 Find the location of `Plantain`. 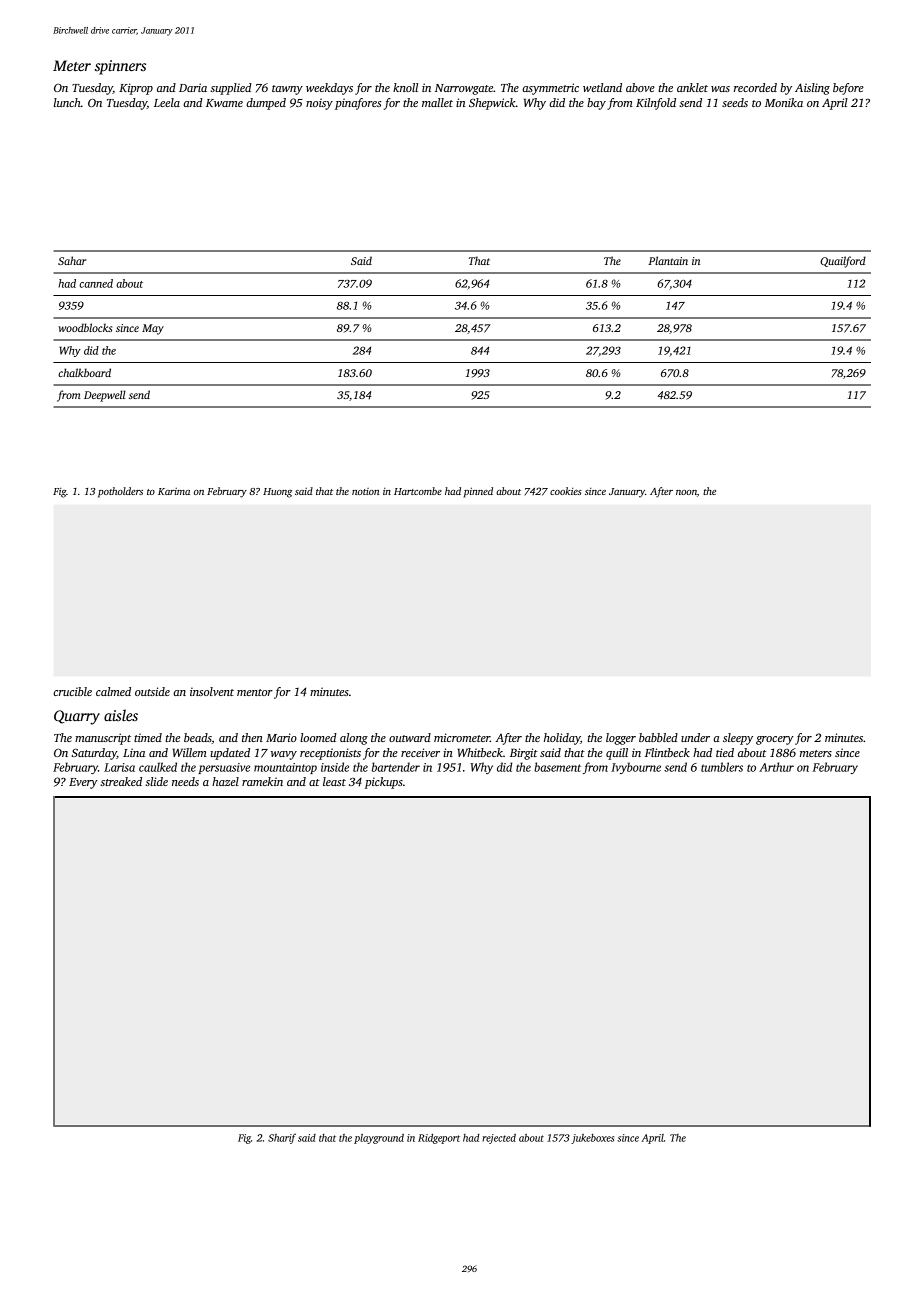

Plantain is located at coordinates (668, 260).
